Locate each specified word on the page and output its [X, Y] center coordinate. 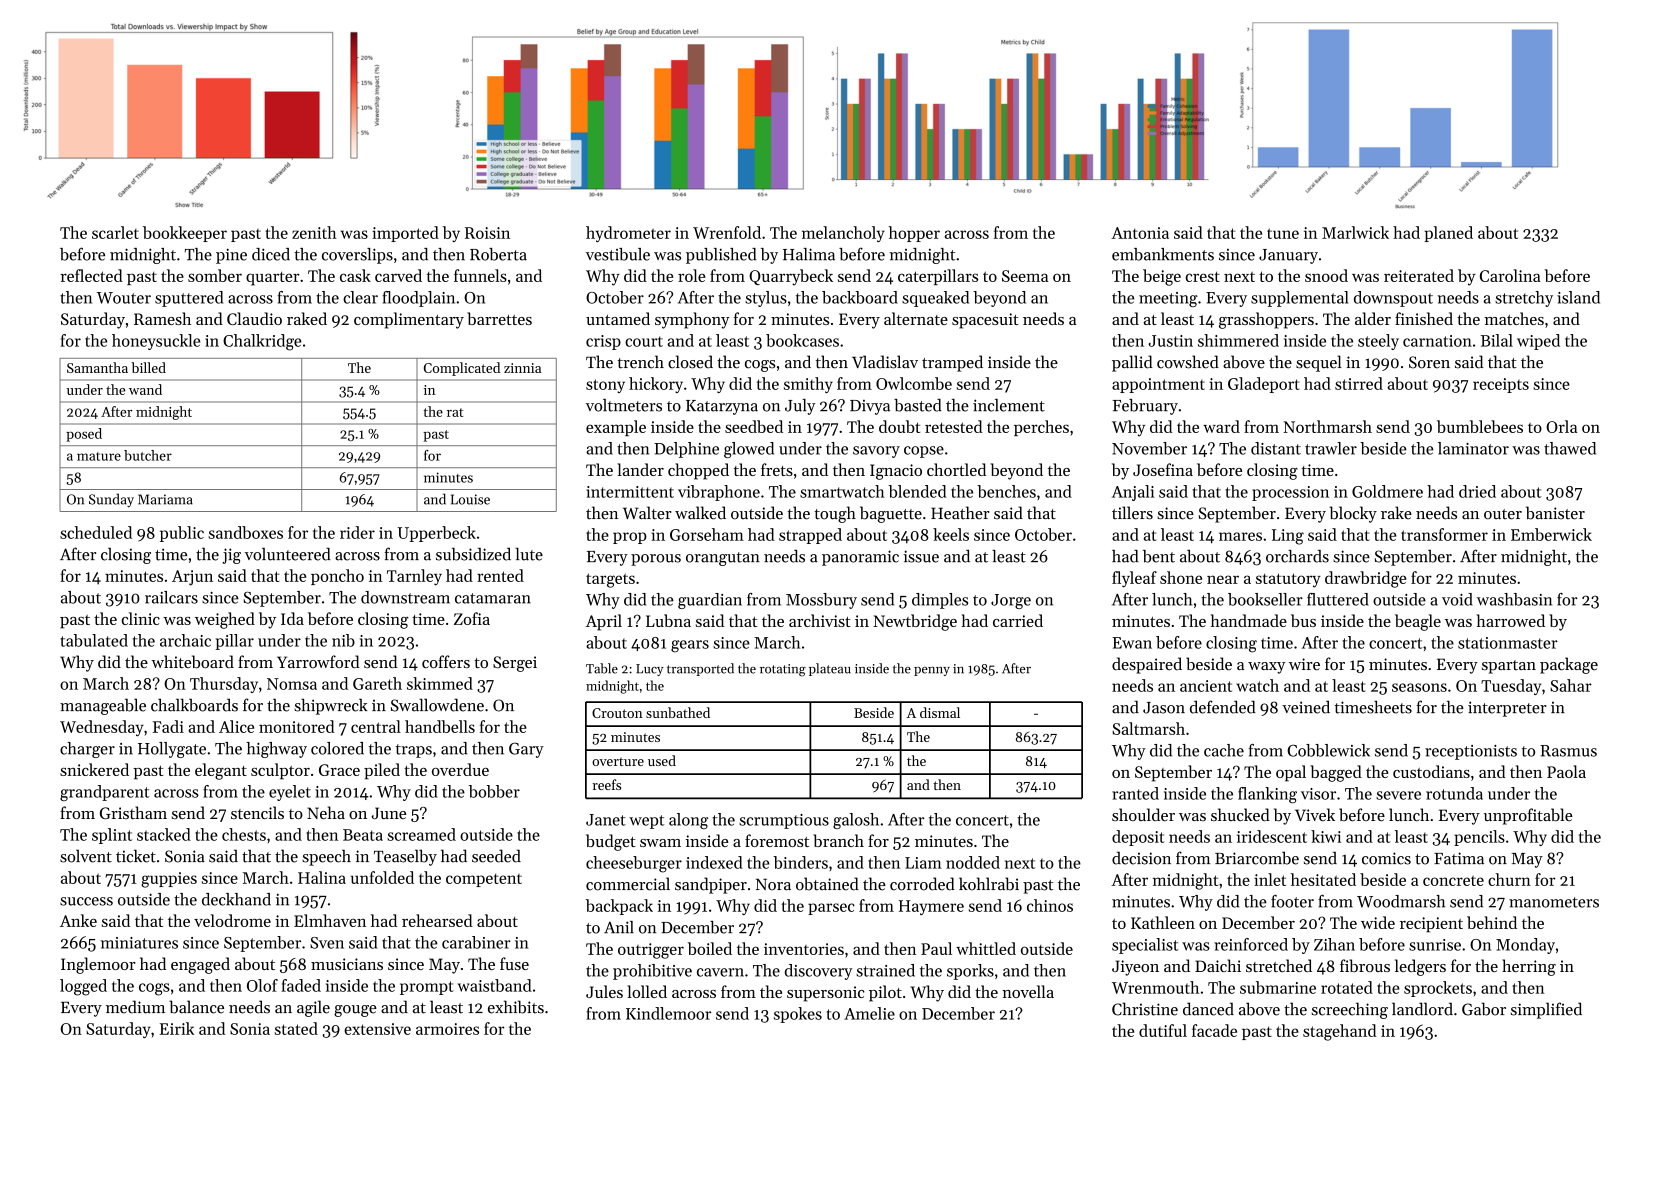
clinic [141, 618]
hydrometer [628, 234]
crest [1203, 277]
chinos [1050, 905]
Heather [960, 513]
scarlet [115, 232]
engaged [200, 965]
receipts [1501, 385]
